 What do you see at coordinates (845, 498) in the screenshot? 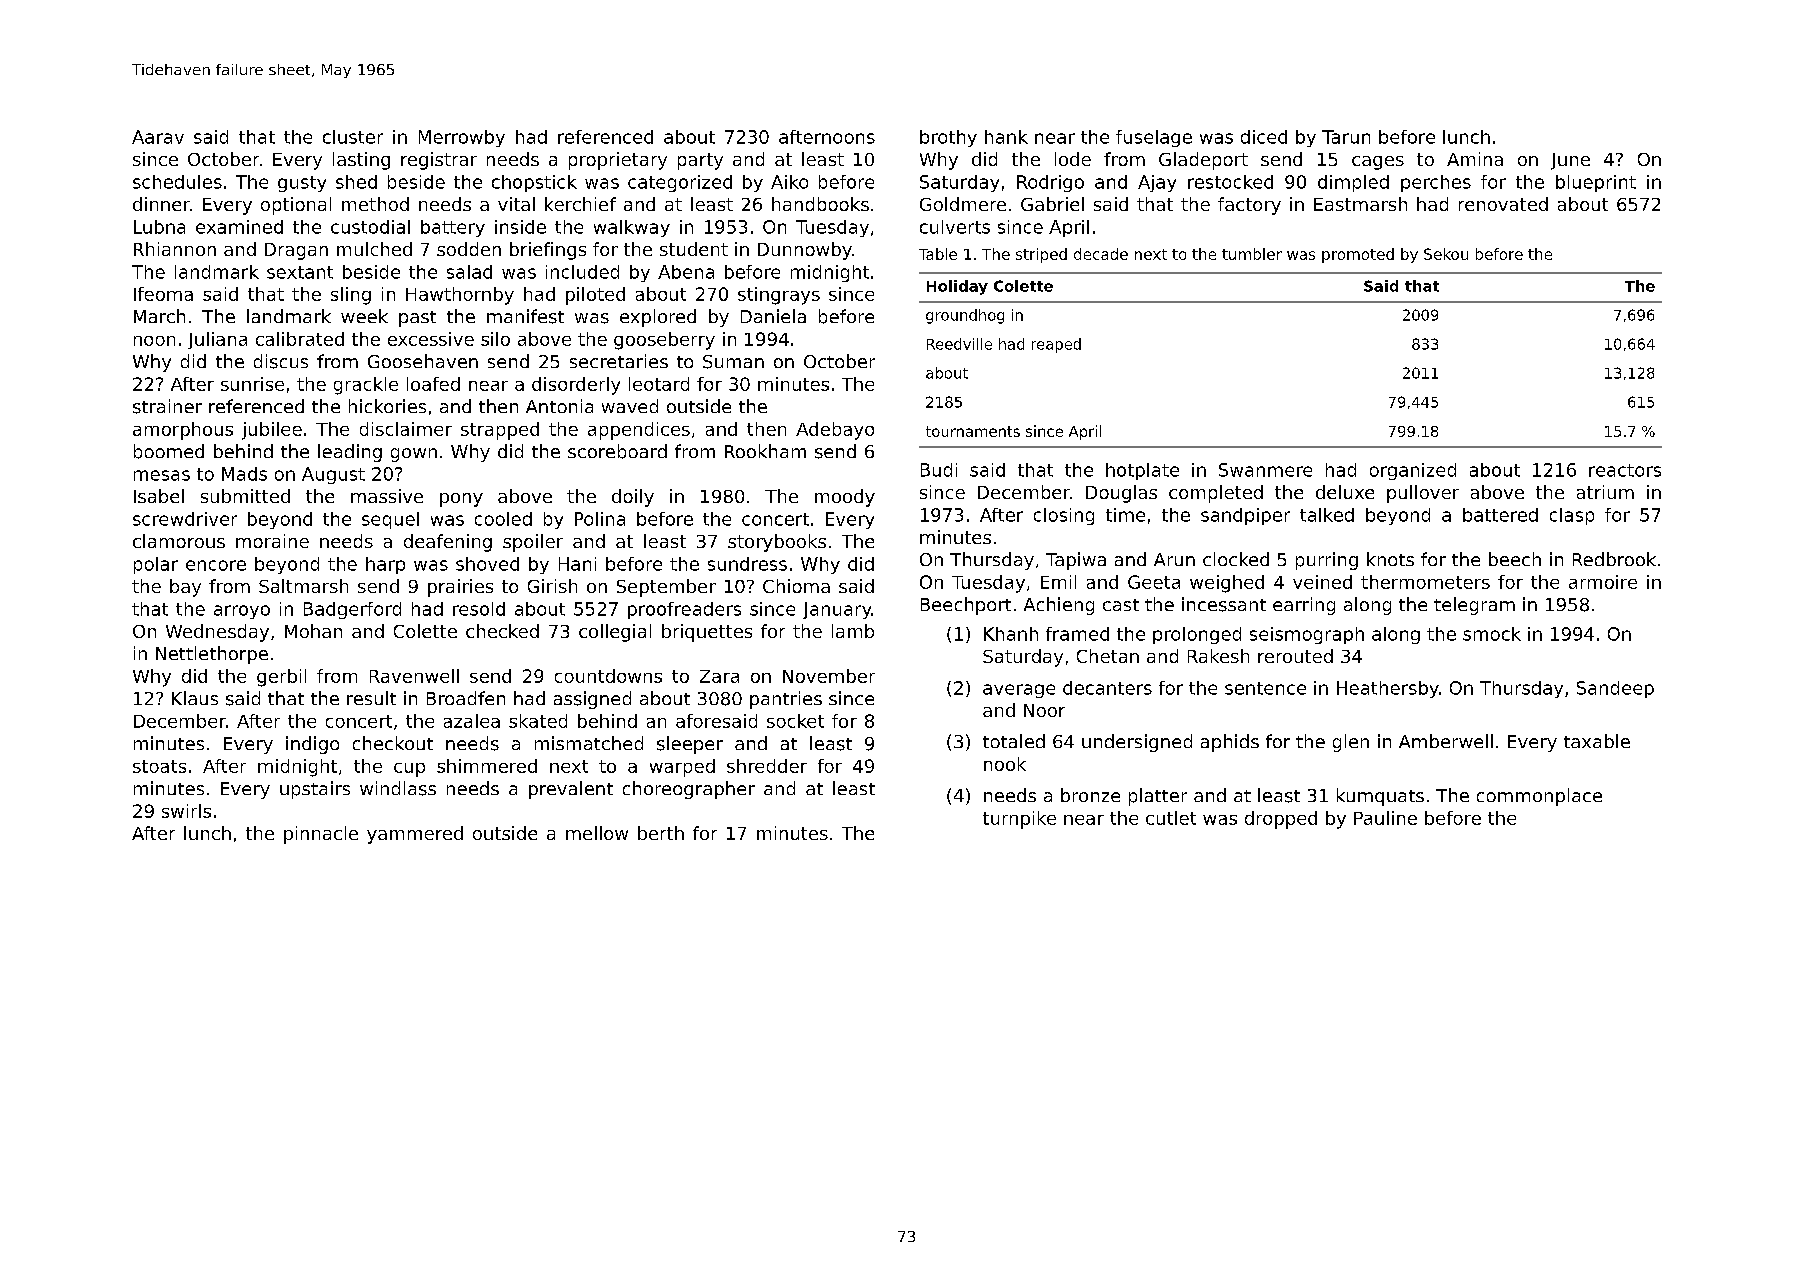
I see `moody` at bounding box center [845, 498].
